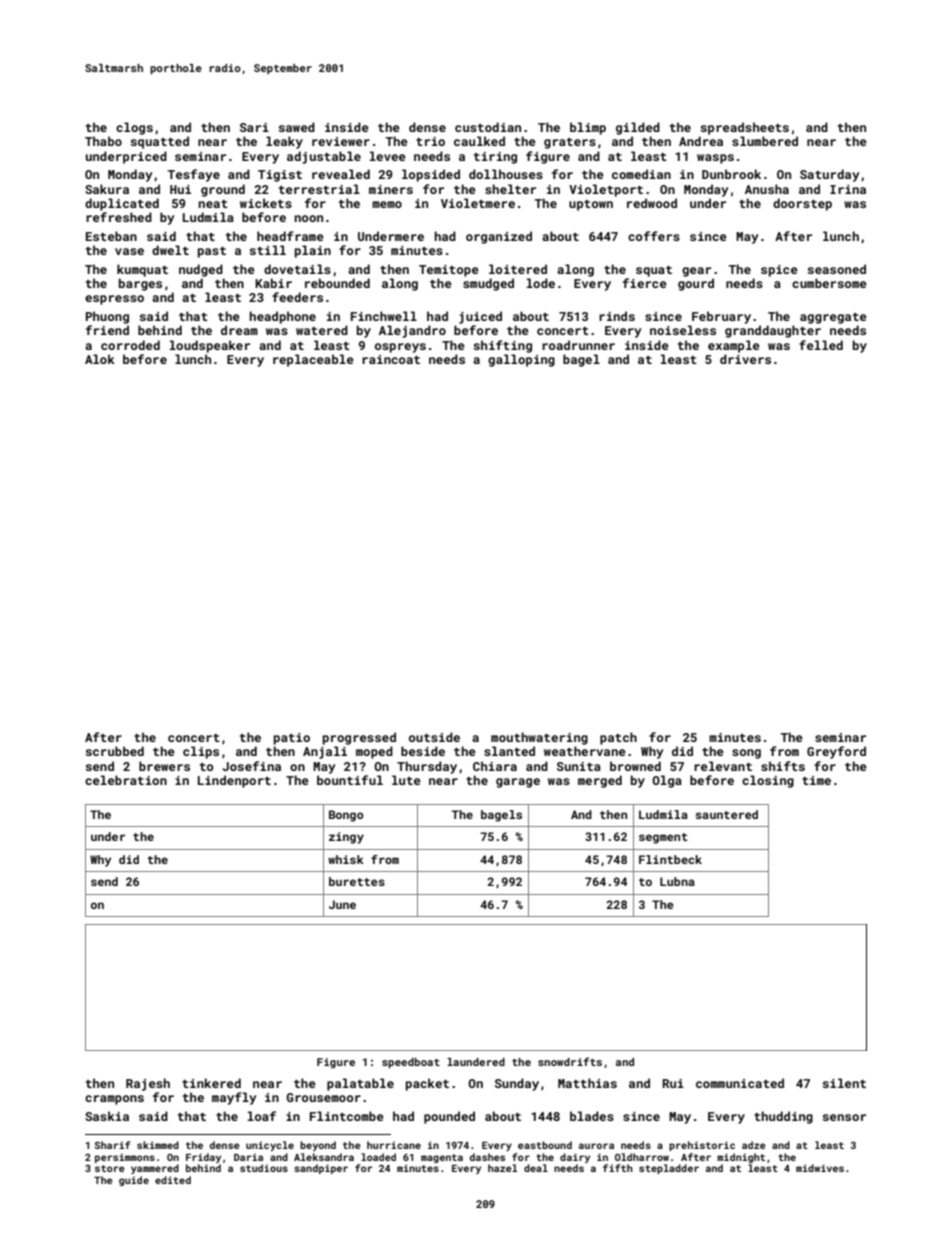  I want to click on reviewer, so click(341, 141).
